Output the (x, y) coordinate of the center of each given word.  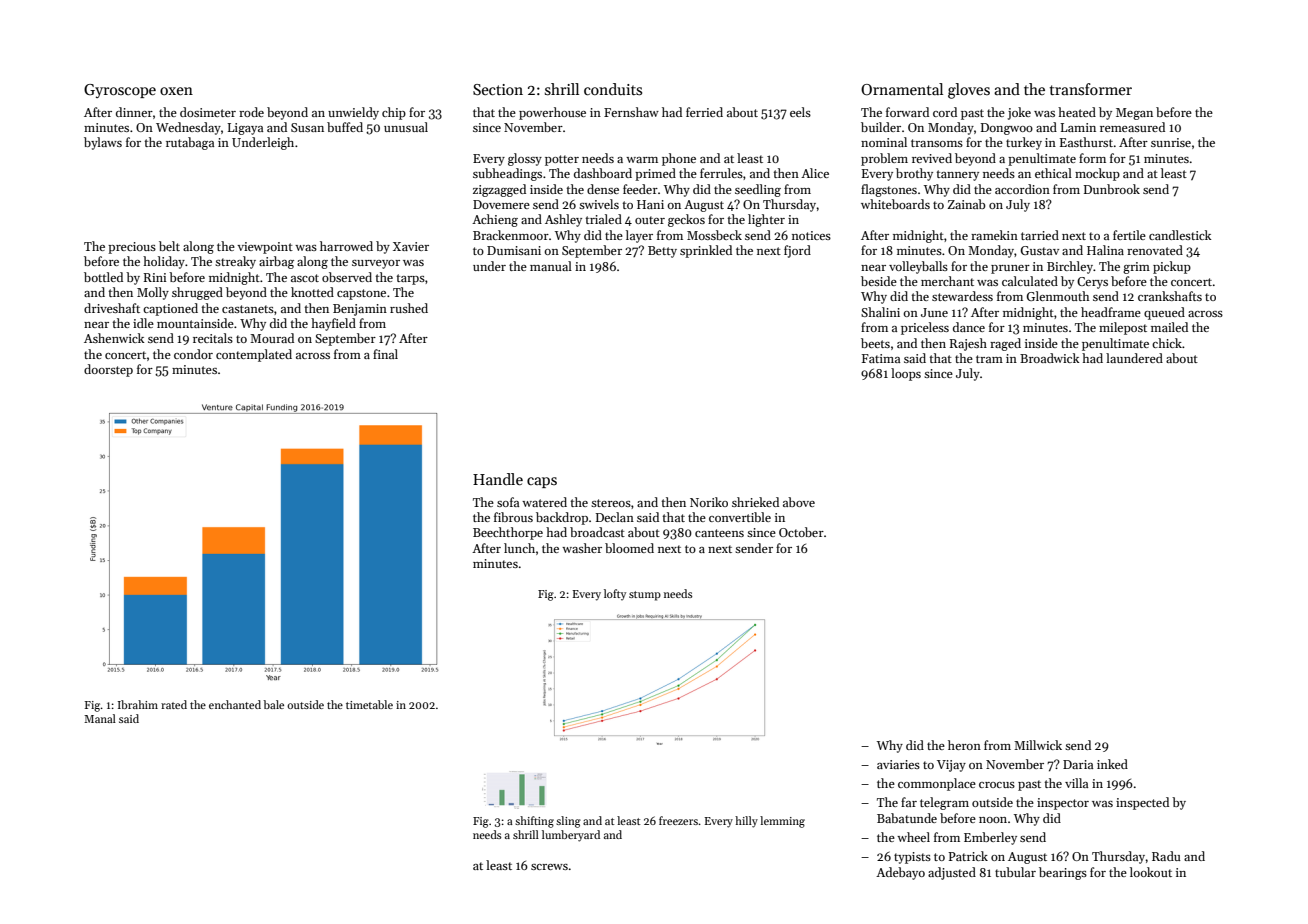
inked (1112, 764)
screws (549, 867)
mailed (1169, 327)
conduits (613, 89)
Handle (498, 479)
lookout (1151, 872)
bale (273, 704)
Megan (1134, 114)
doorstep (108, 370)
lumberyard (571, 836)
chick (1167, 343)
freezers (678, 820)
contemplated (254, 355)
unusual (406, 127)
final (385, 354)
